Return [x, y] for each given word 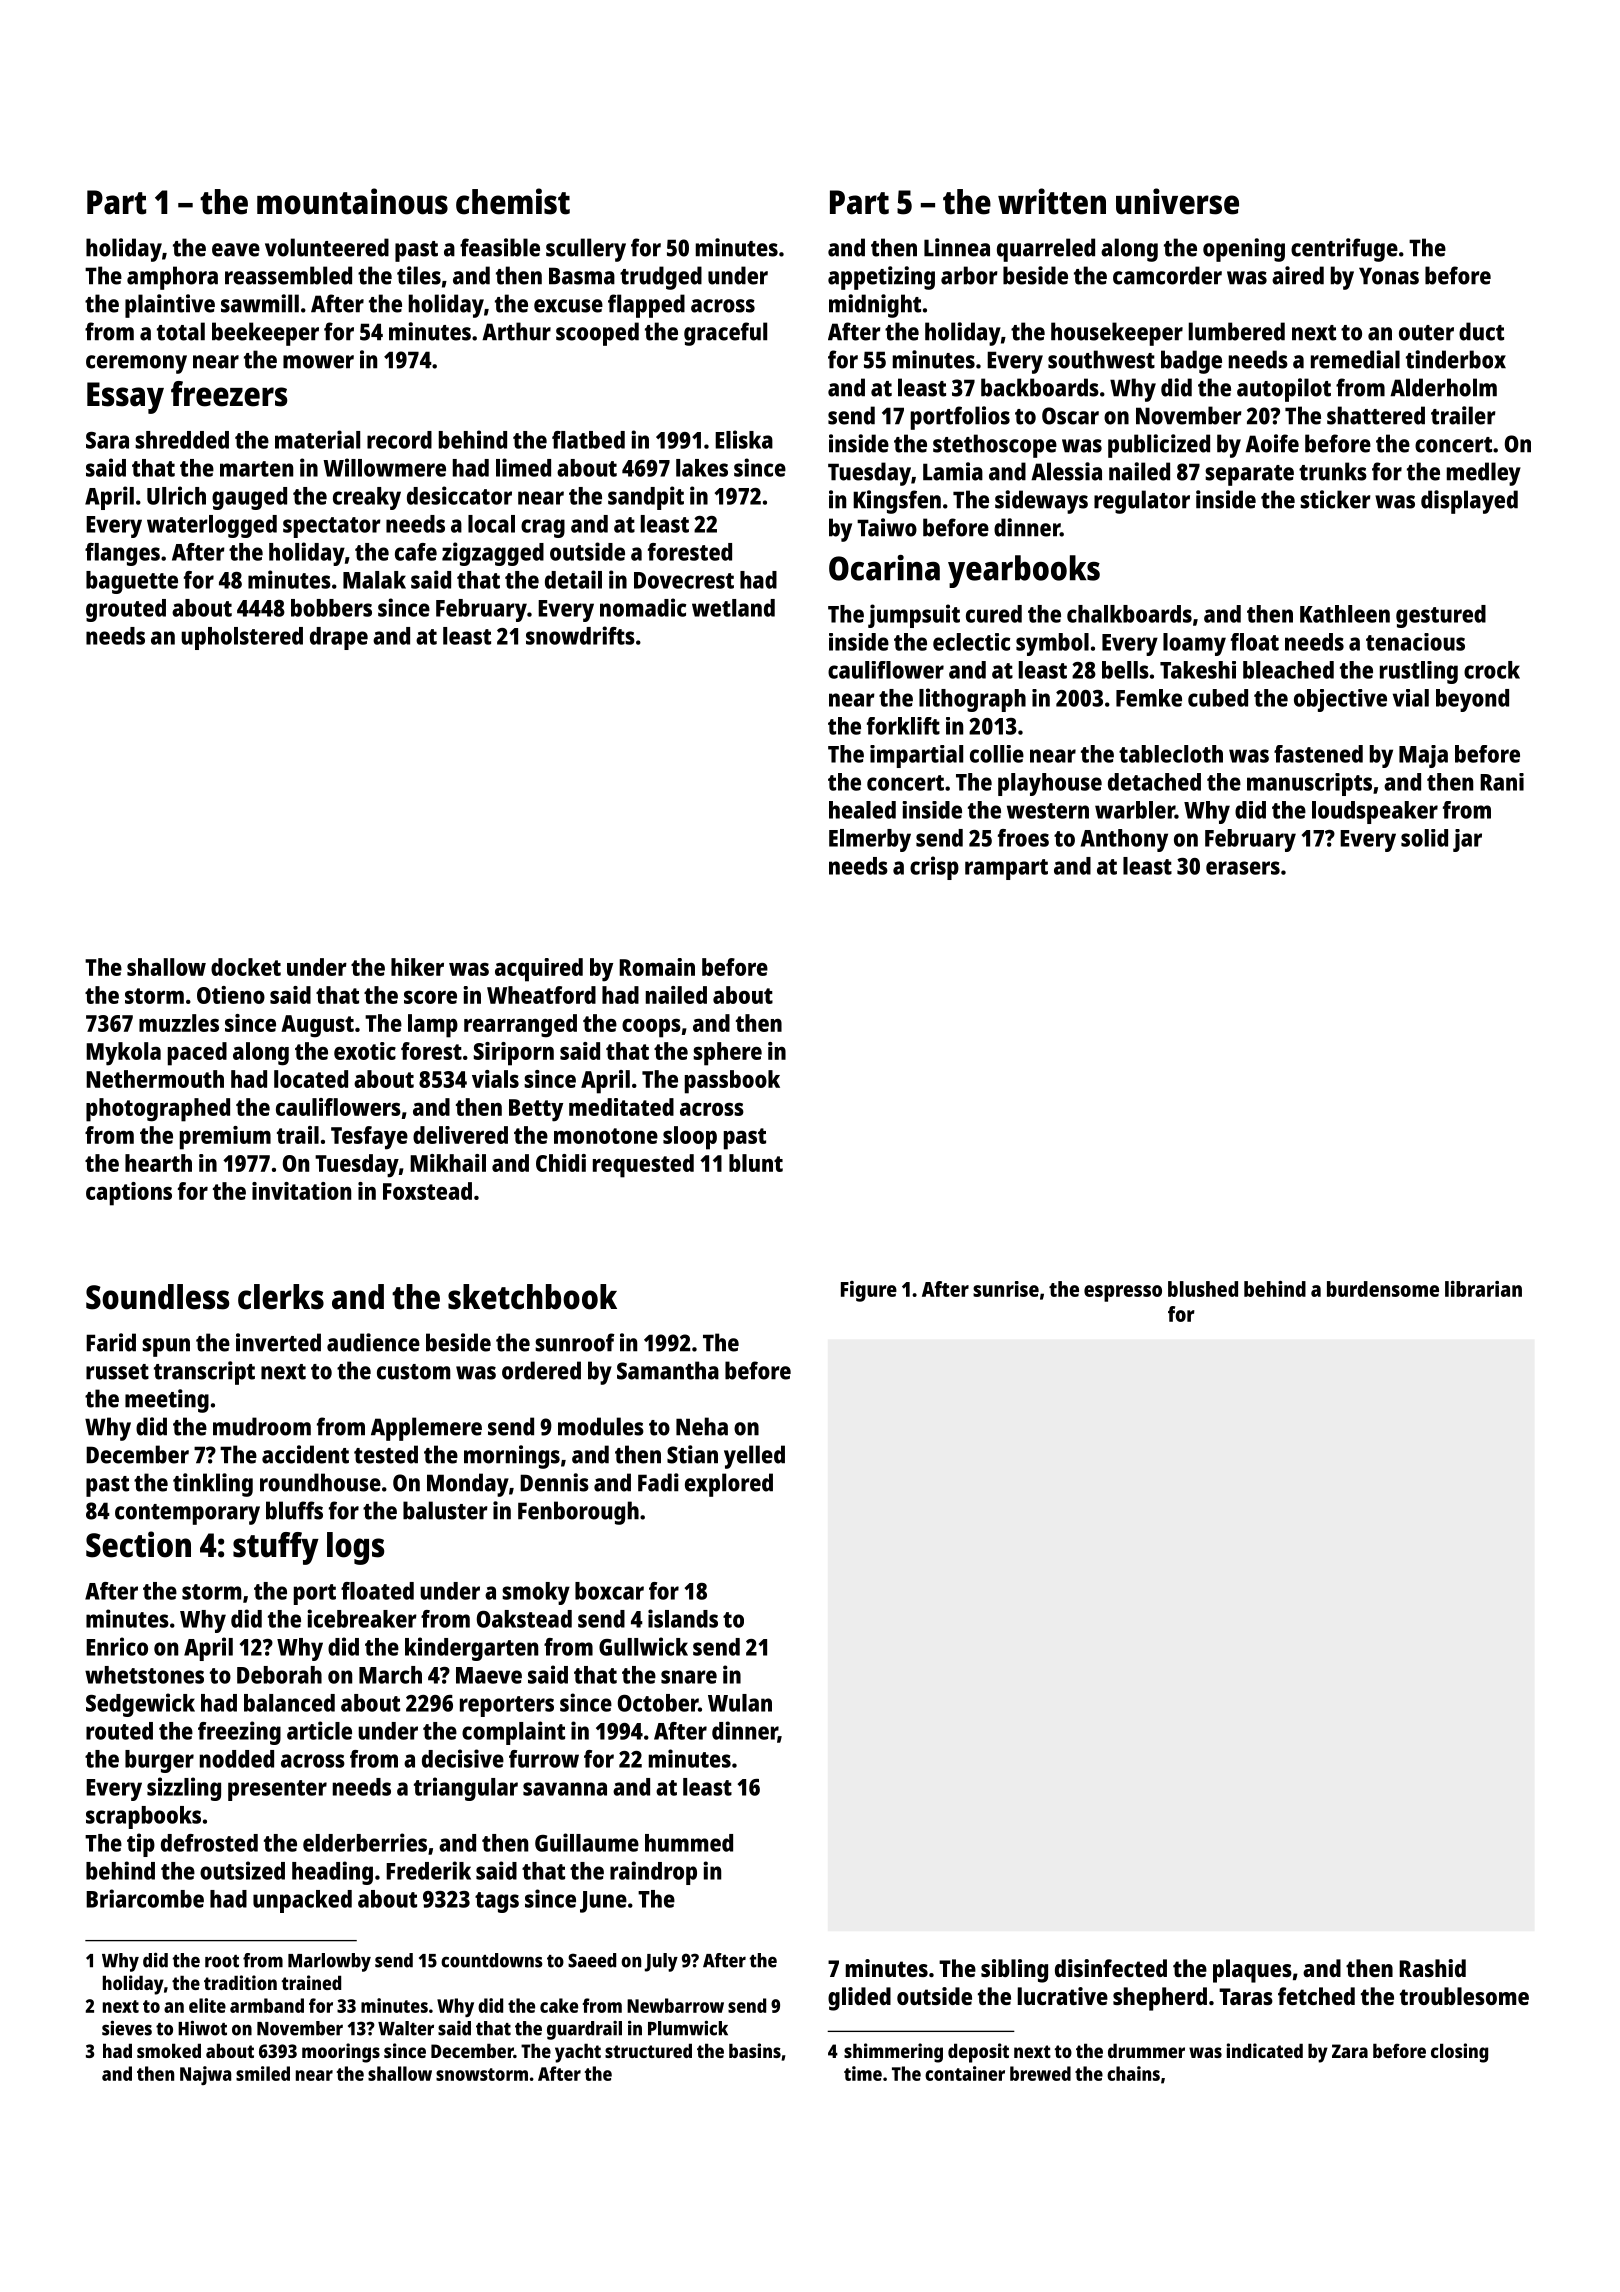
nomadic [643, 607]
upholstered [242, 638]
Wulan [740, 1703]
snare [689, 1677]
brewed [1040, 2073]
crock [1492, 670]
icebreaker [362, 1618]
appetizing [881, 278]
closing [1459, 2053]
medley [1484, 474]
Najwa [205, 2075]
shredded [182, 440]
